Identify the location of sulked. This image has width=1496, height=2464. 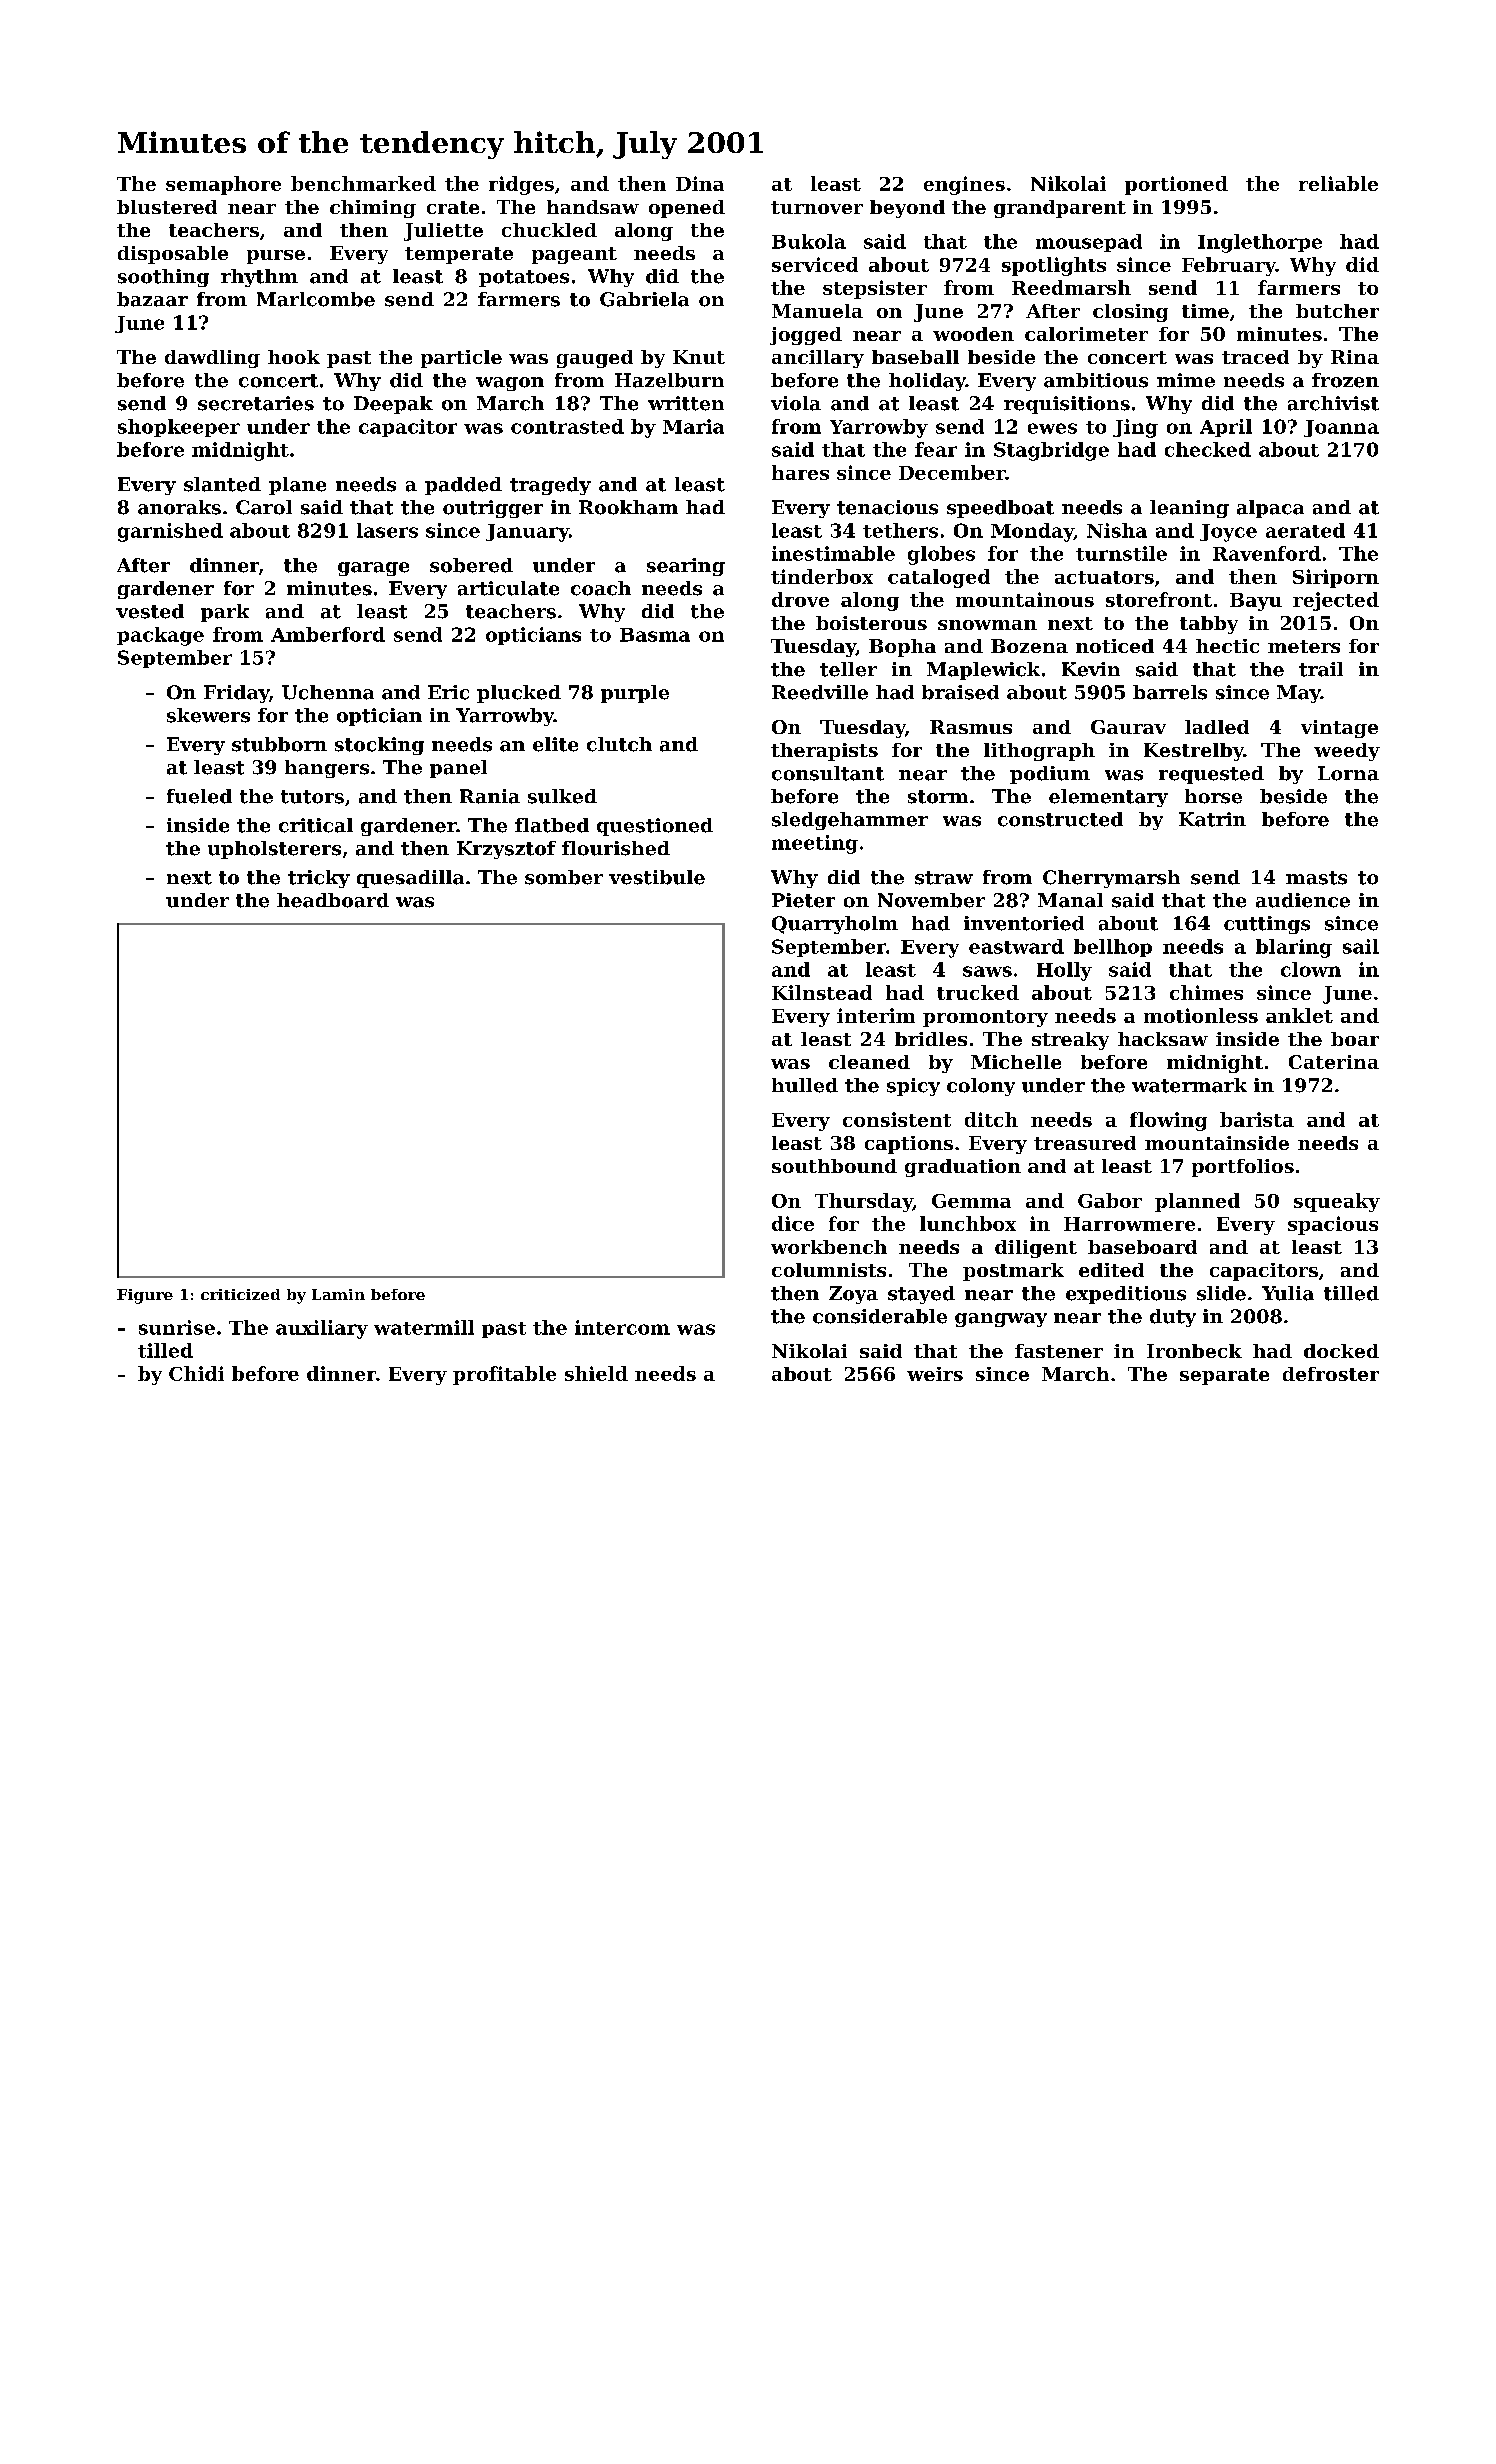
(562, 796).
